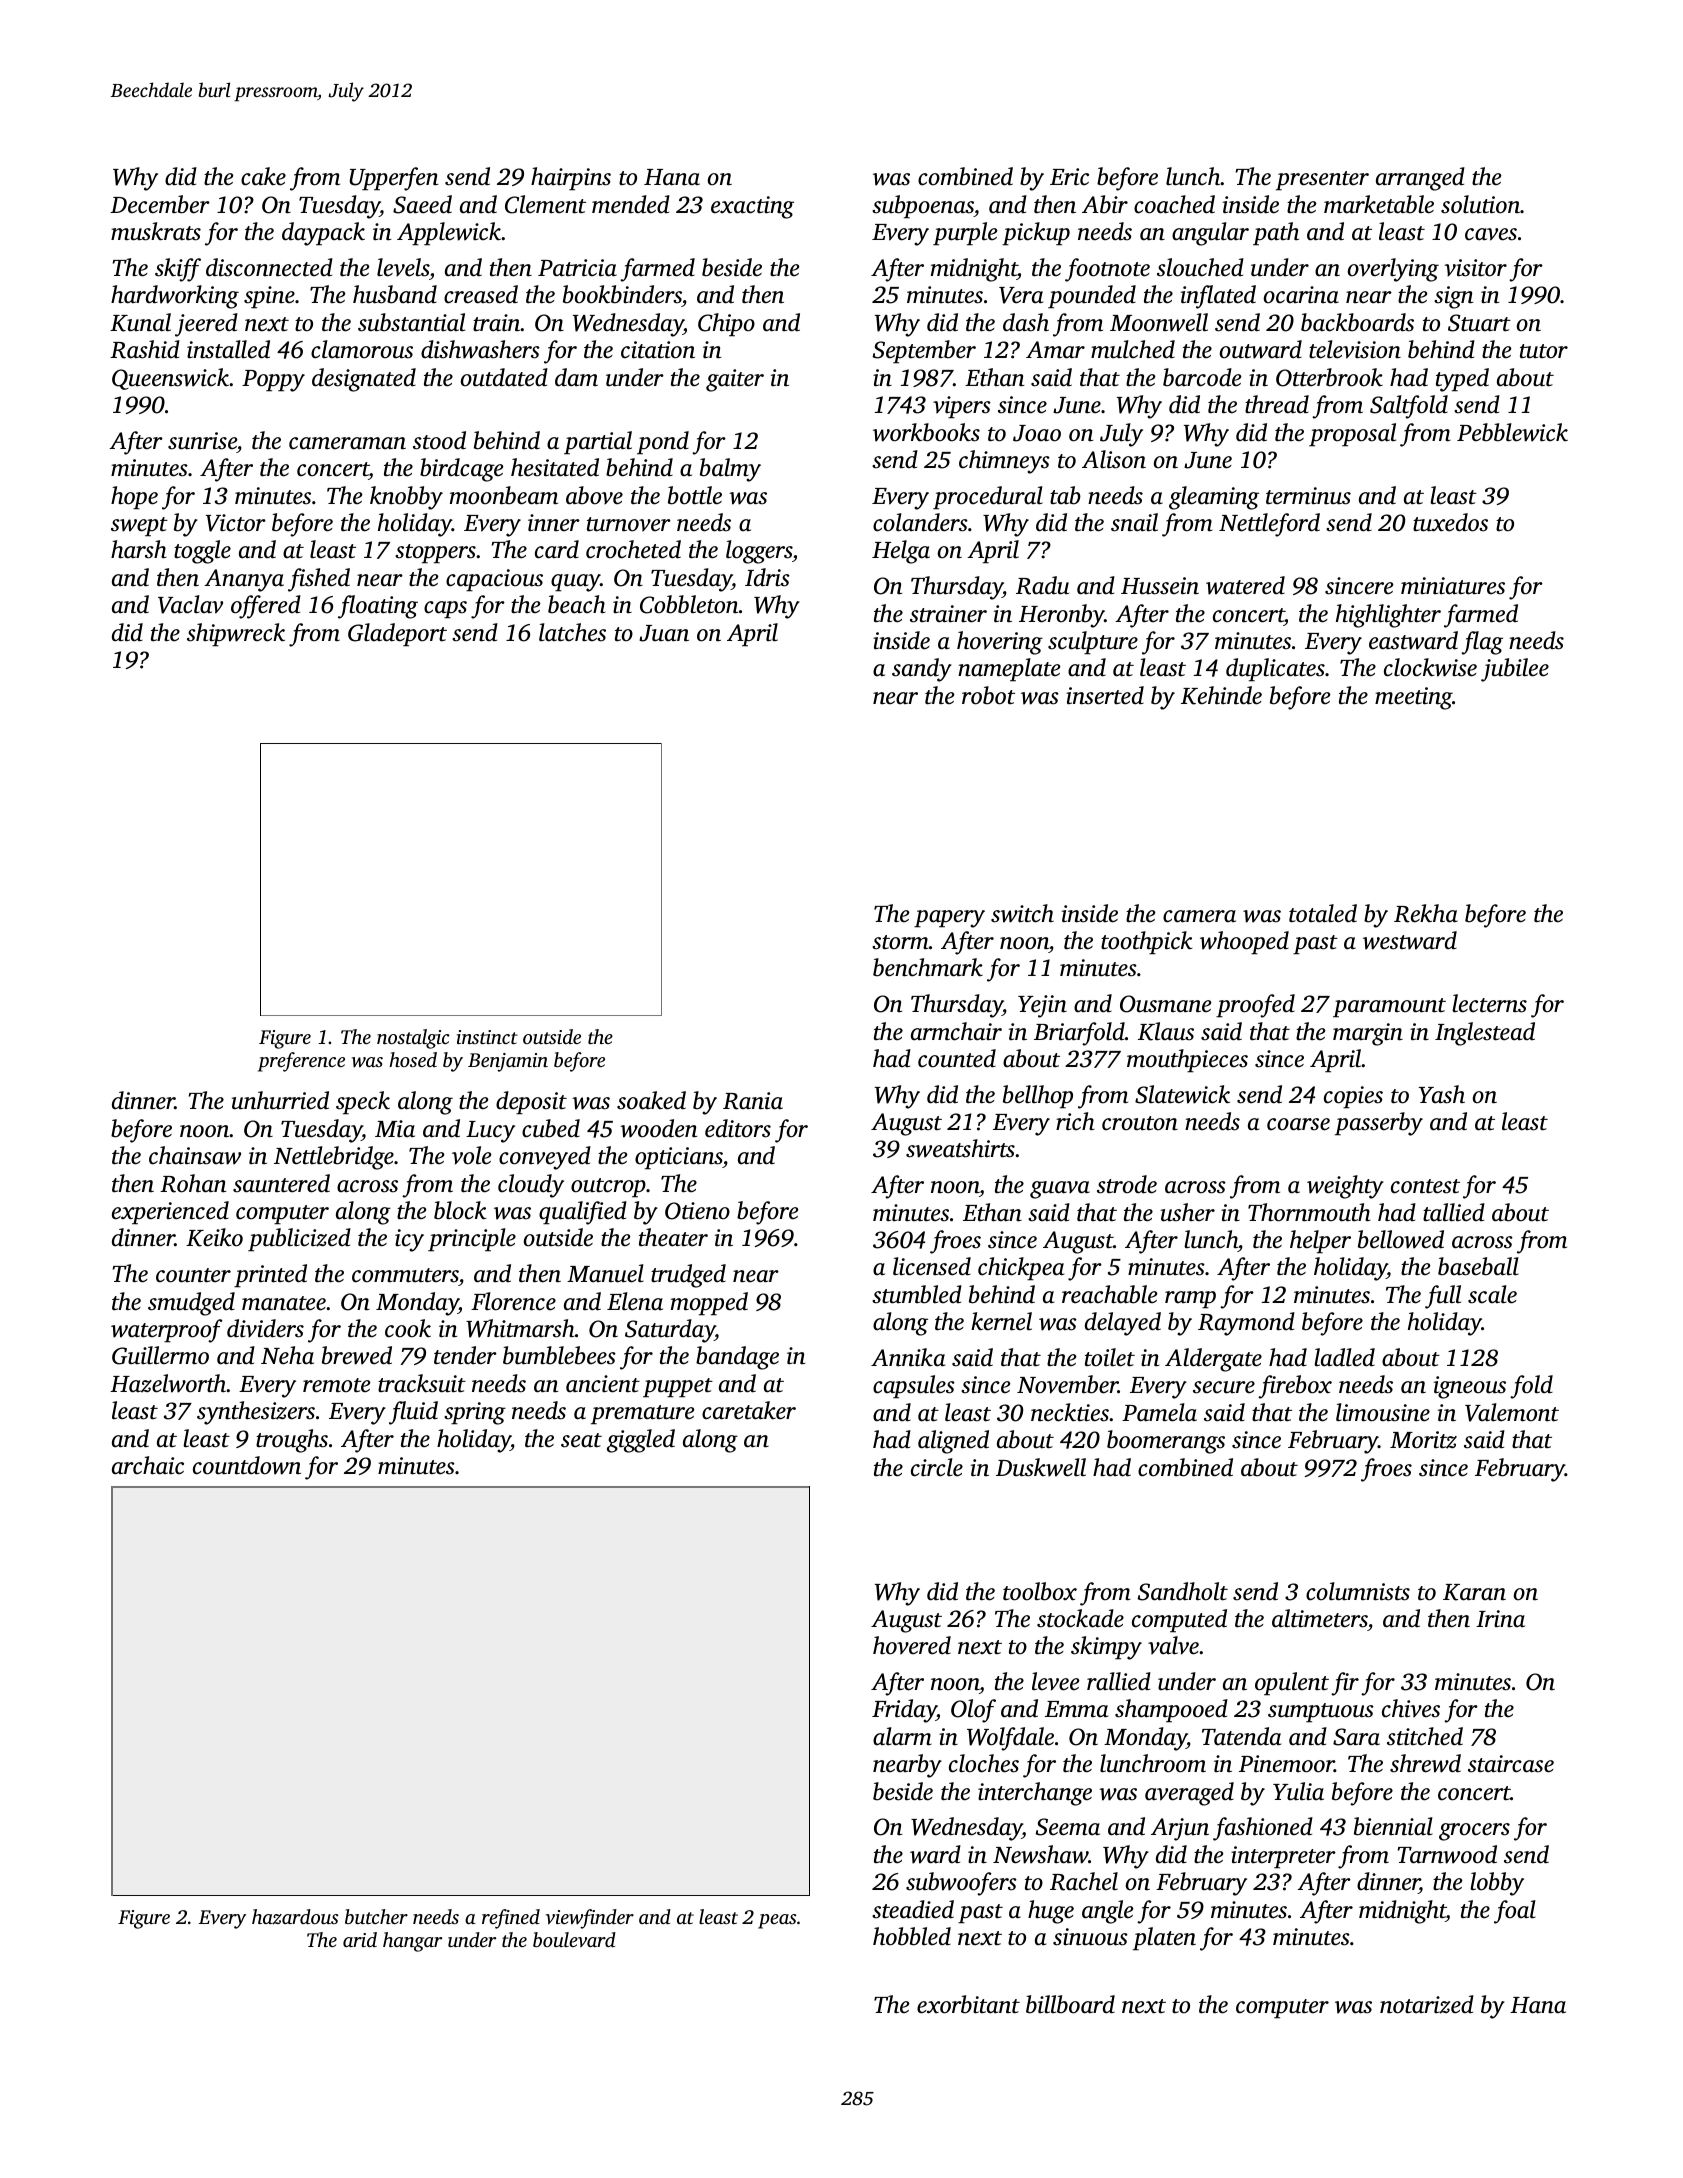 Image resolution: width=1683 pixels, height=2178 pixels. What do you see at coordinates (912, 1645) in the screenshot?
I see `hovered` at bounding box center [912, 1645].
